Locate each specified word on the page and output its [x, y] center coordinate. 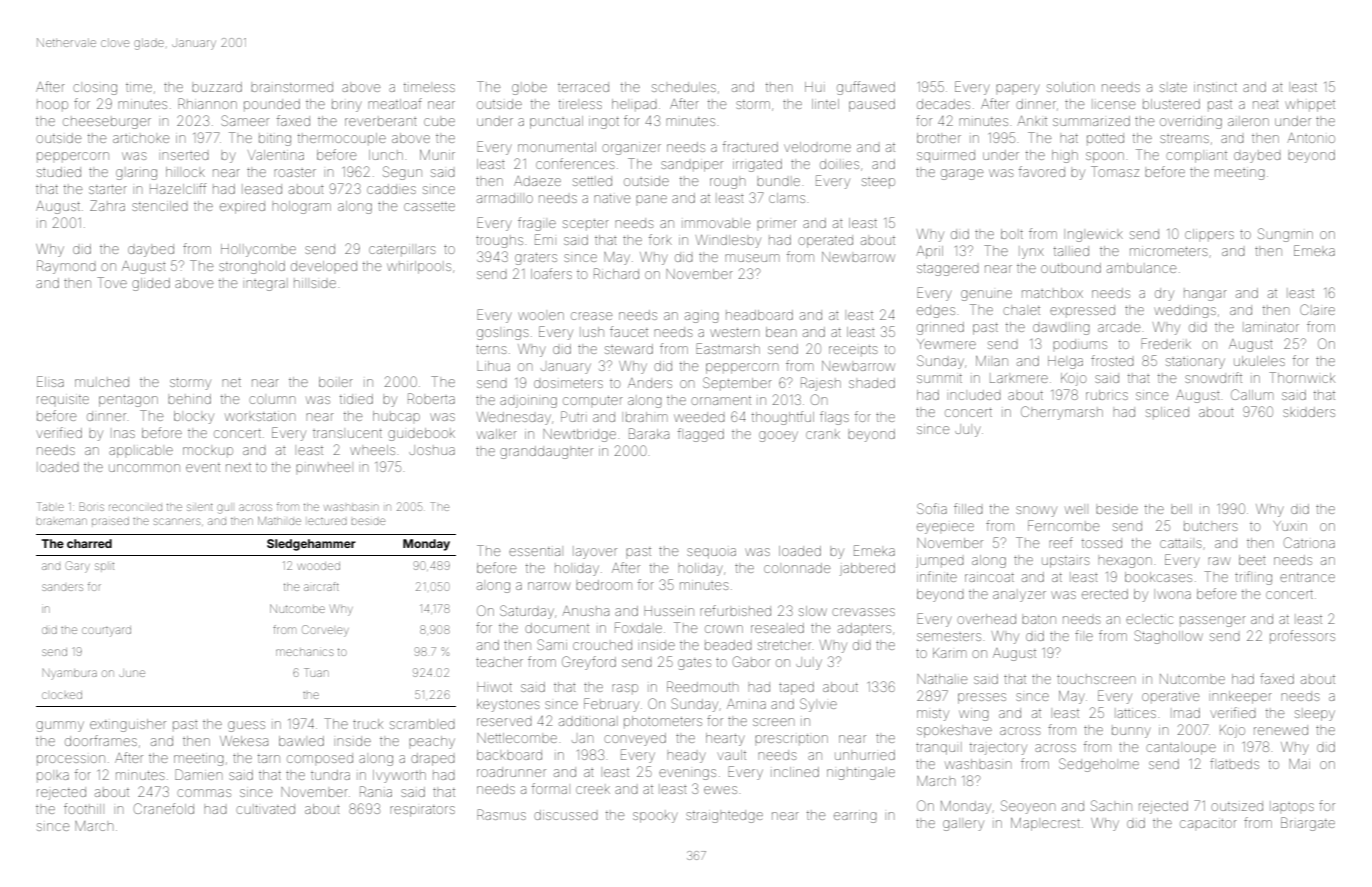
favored [1042, 171]
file [1084, 635]
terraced [583, 87]
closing [95, 89]
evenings [687, 774]
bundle [778, 181]
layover [595, 552]
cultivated [265, 809]
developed [324, 266]
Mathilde [279, 521]
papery [1018, 89]
